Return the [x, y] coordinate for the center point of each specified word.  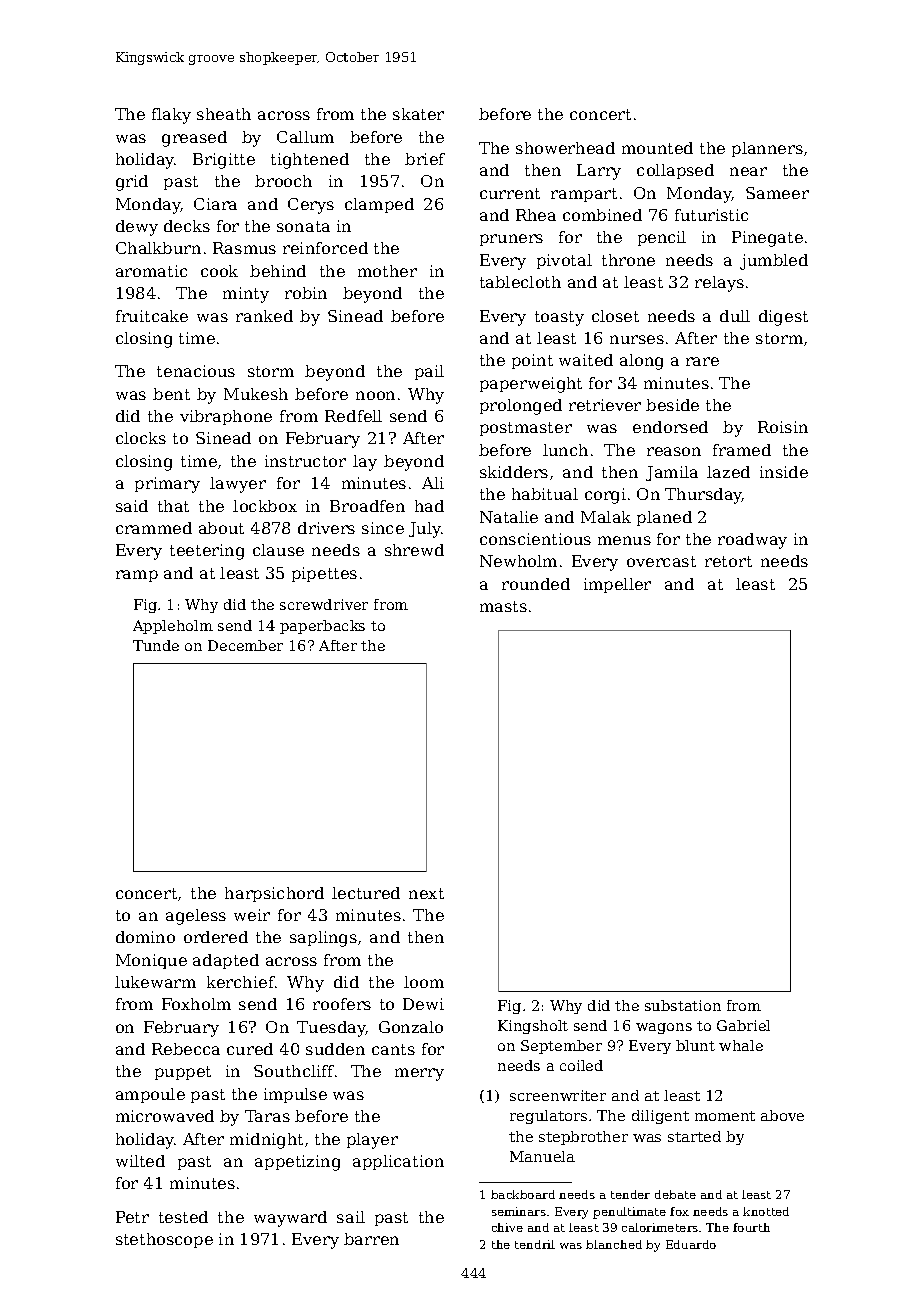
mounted [657, 148]
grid [132, 183]
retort [728, 561]
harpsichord [274, 894]
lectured [366, 893]
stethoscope [164, 1240]
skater [418, 114]
